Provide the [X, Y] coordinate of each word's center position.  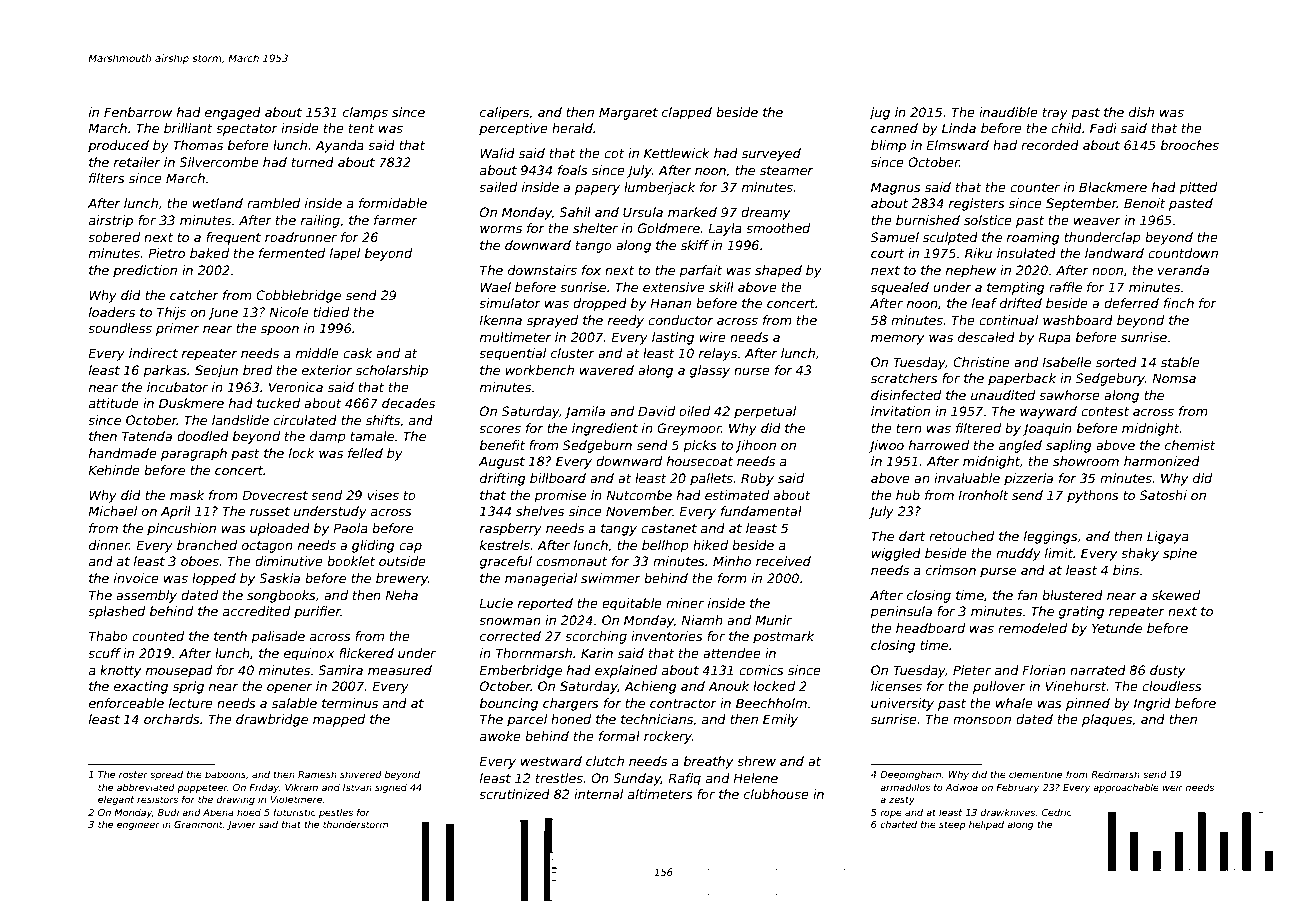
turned [313, 162]
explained [626, 671]
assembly [146, 596]
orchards [172, 719]
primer [177, 329]
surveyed [771, 154]
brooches [1190, 145]
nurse [752, 371]
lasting [673, 338]
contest [1105, 411]
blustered [1072, 595]
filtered [978, 428]
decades [408, 403]
